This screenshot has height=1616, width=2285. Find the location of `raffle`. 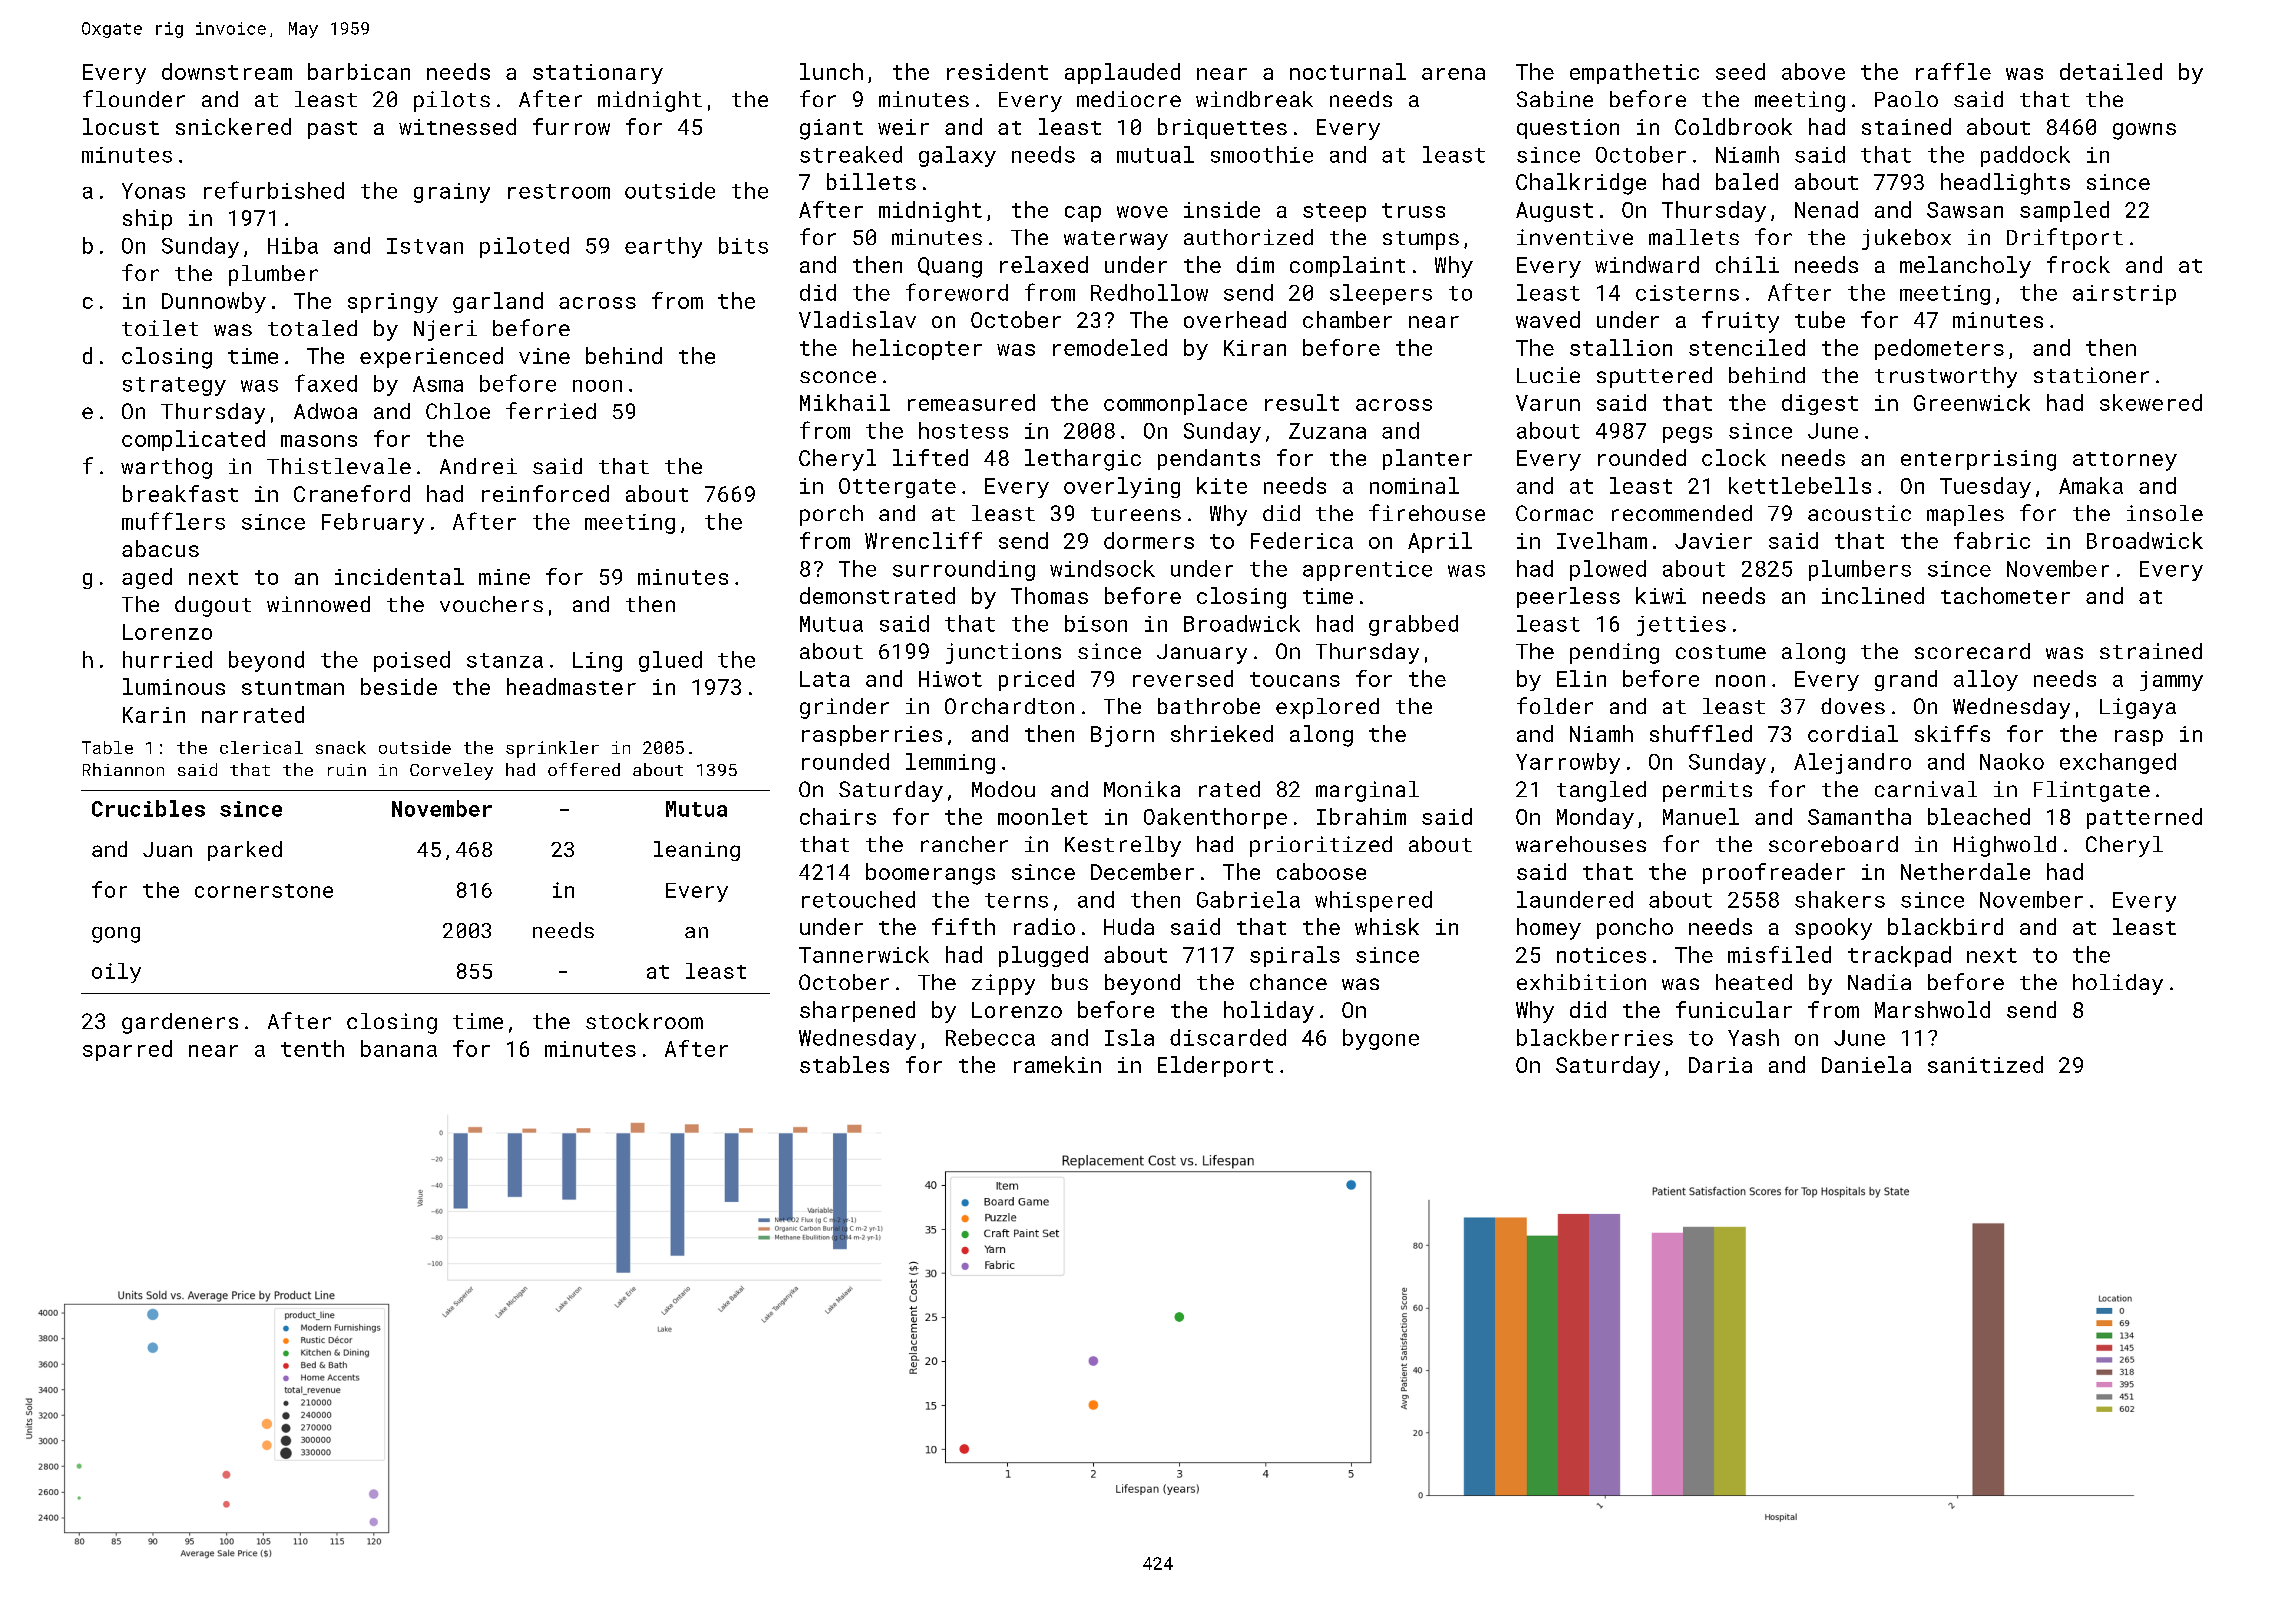

raffle is located at coordinates (1953, 71).
